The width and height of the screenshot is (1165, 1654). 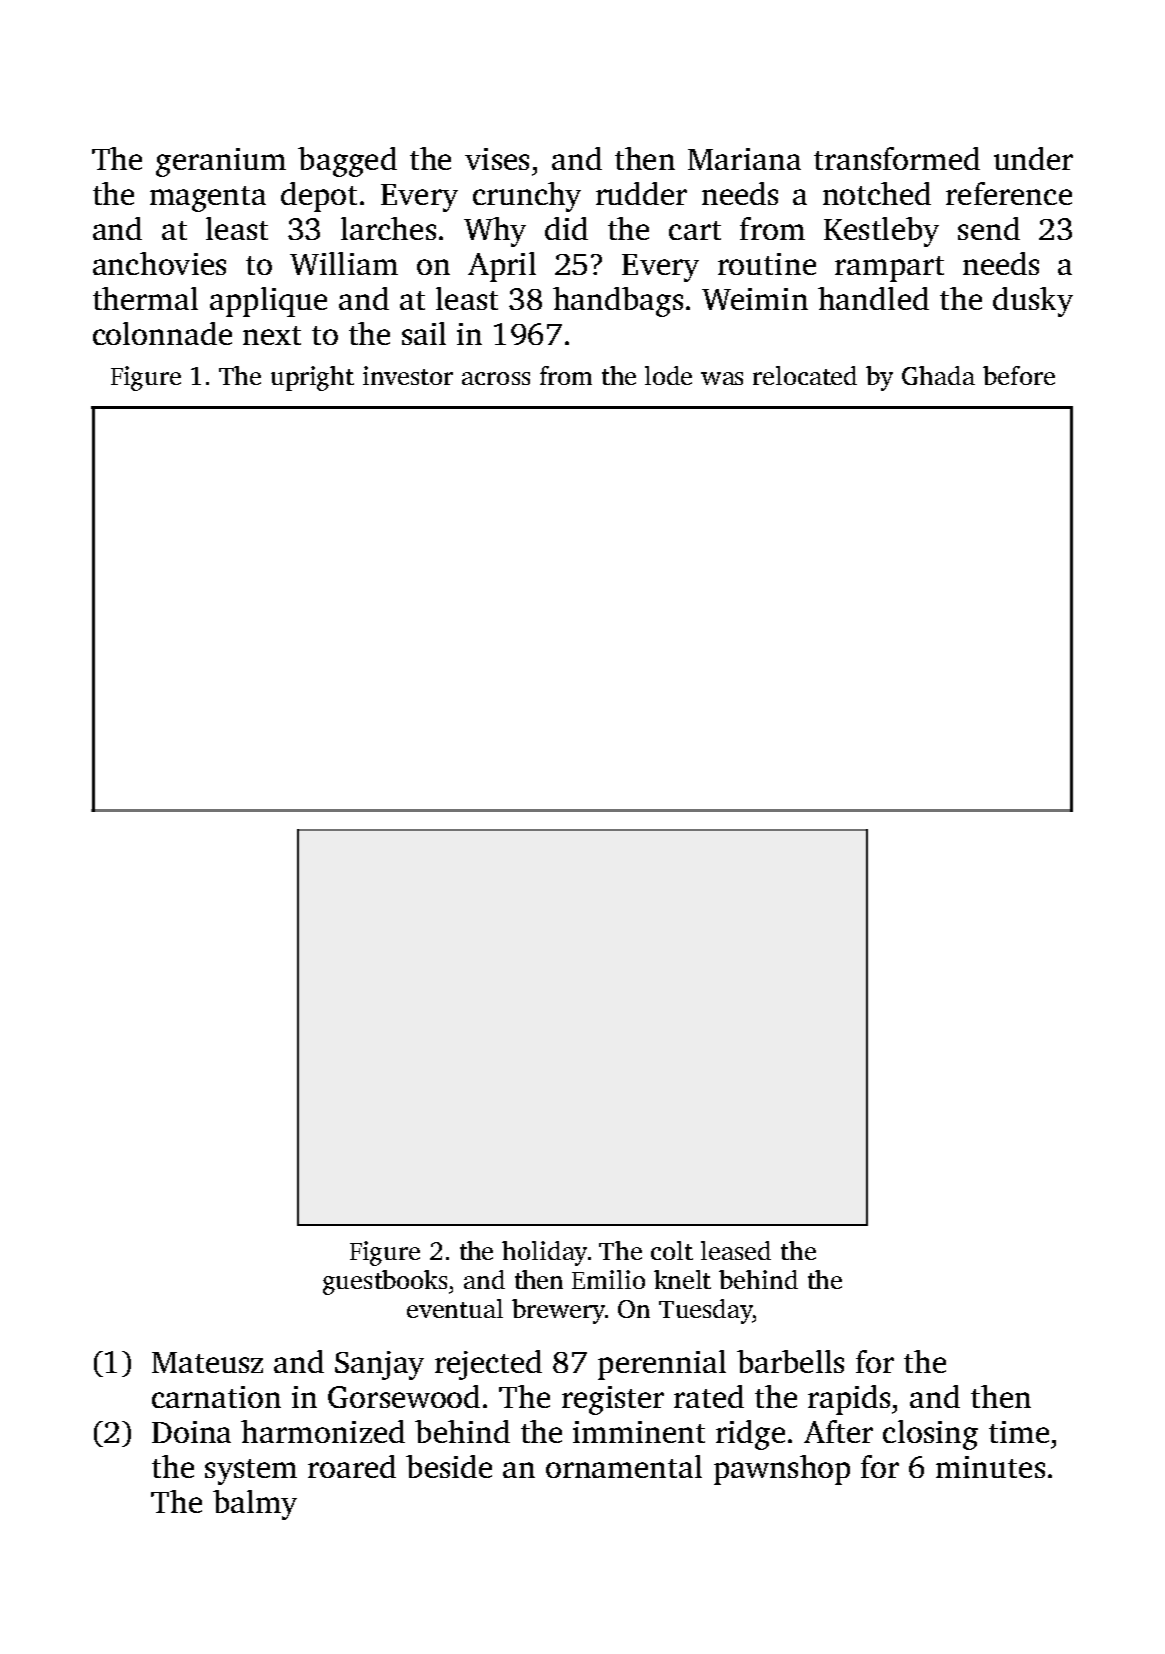 What do you see at coordinates (805, 375) in the screenshot?
I see `relocated` at bounding box center [805, 375].
